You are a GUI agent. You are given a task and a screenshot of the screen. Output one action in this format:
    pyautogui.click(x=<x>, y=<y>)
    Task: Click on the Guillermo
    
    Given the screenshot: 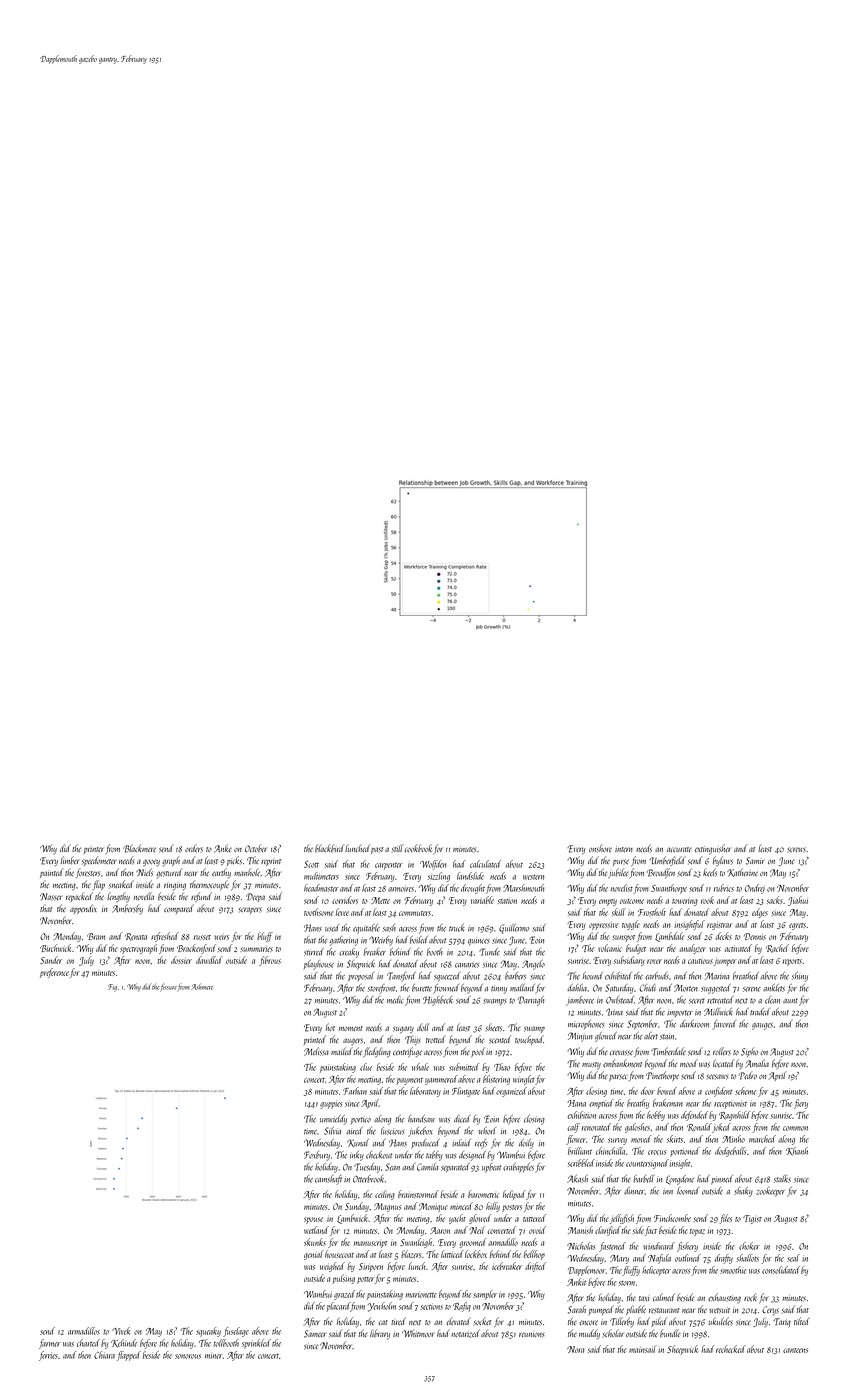 What is the action you would take?
    pyautogui.click(x=514, y=929)
